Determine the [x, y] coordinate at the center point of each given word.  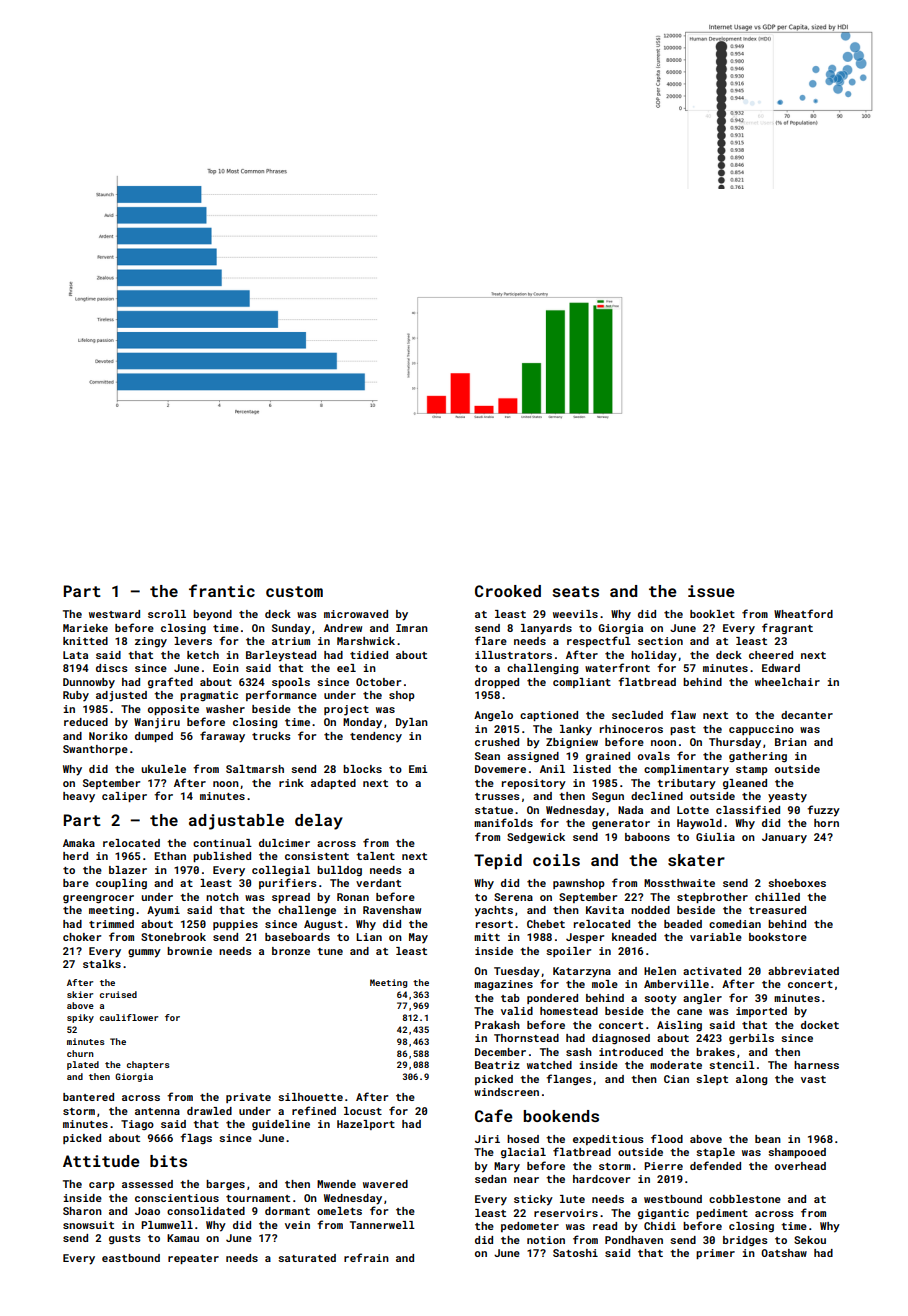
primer [715, 1254]
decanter [807, 715]
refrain [366, 1257]
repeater [193, 1259]
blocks [362, 769]
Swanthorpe [95, 750]
